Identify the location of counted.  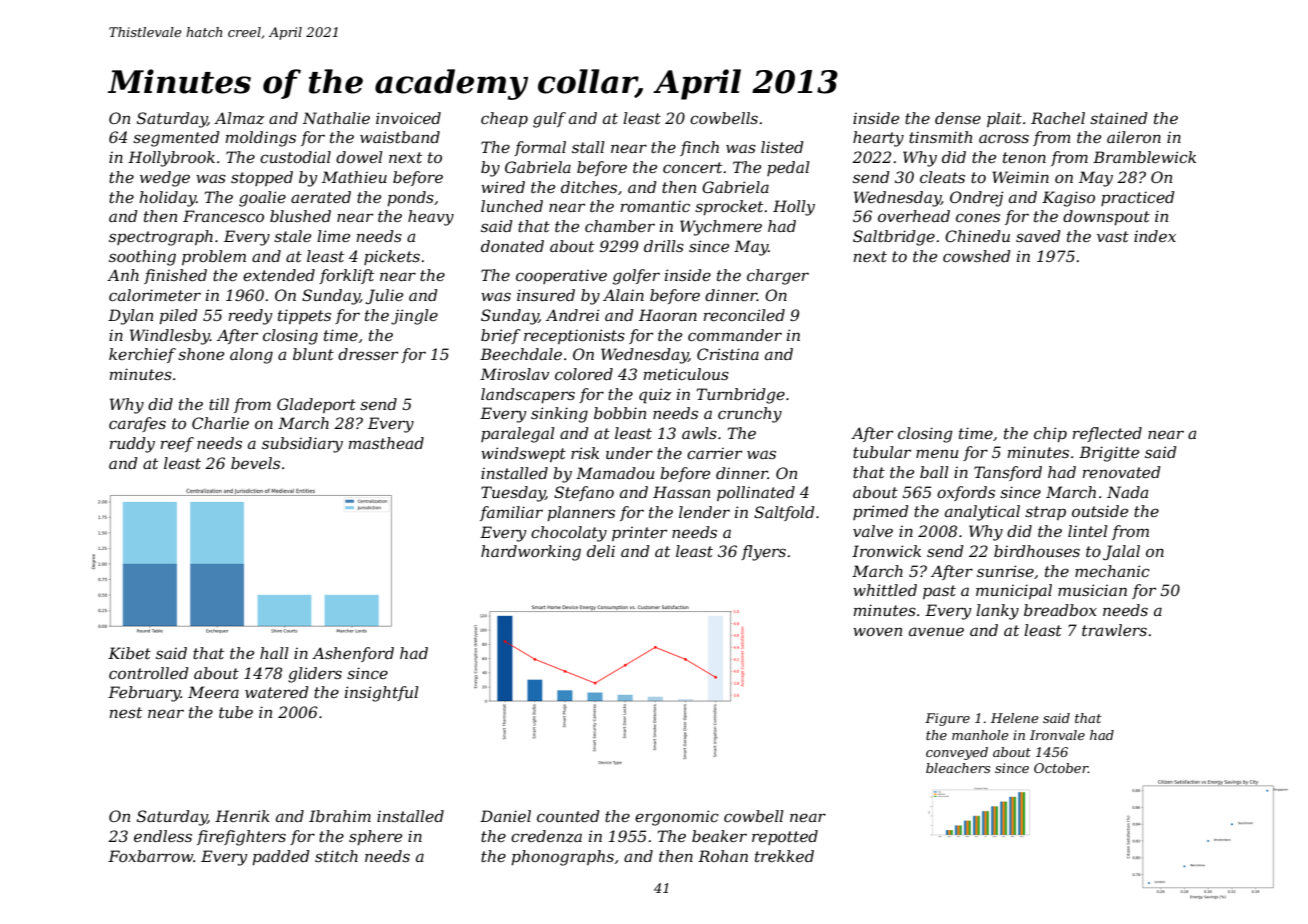
(568, 816).
